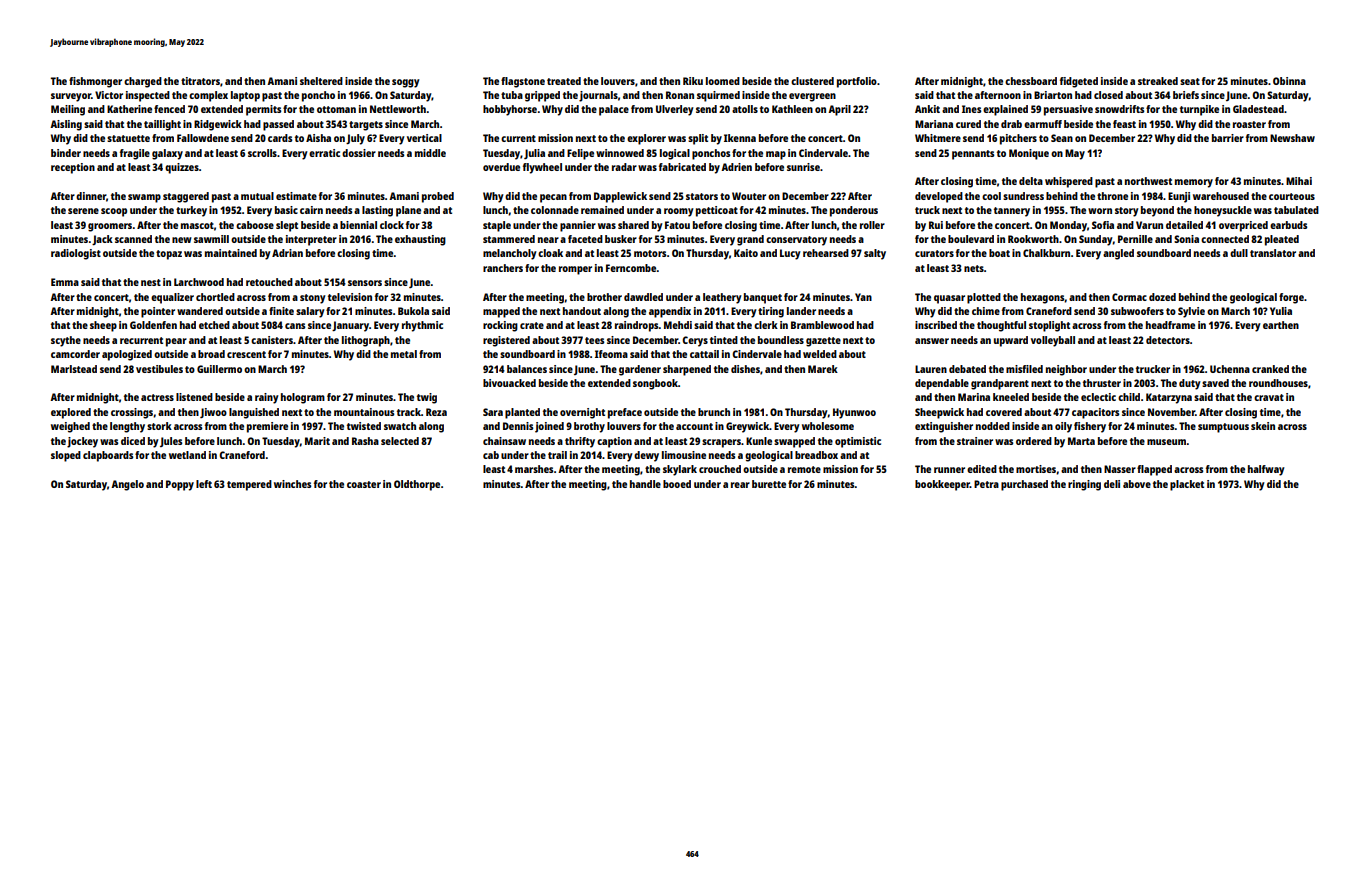 The image size is (1372, 887). Describe the element at coordinates (365, 441) in the image. I see `Rasha` at that location.
